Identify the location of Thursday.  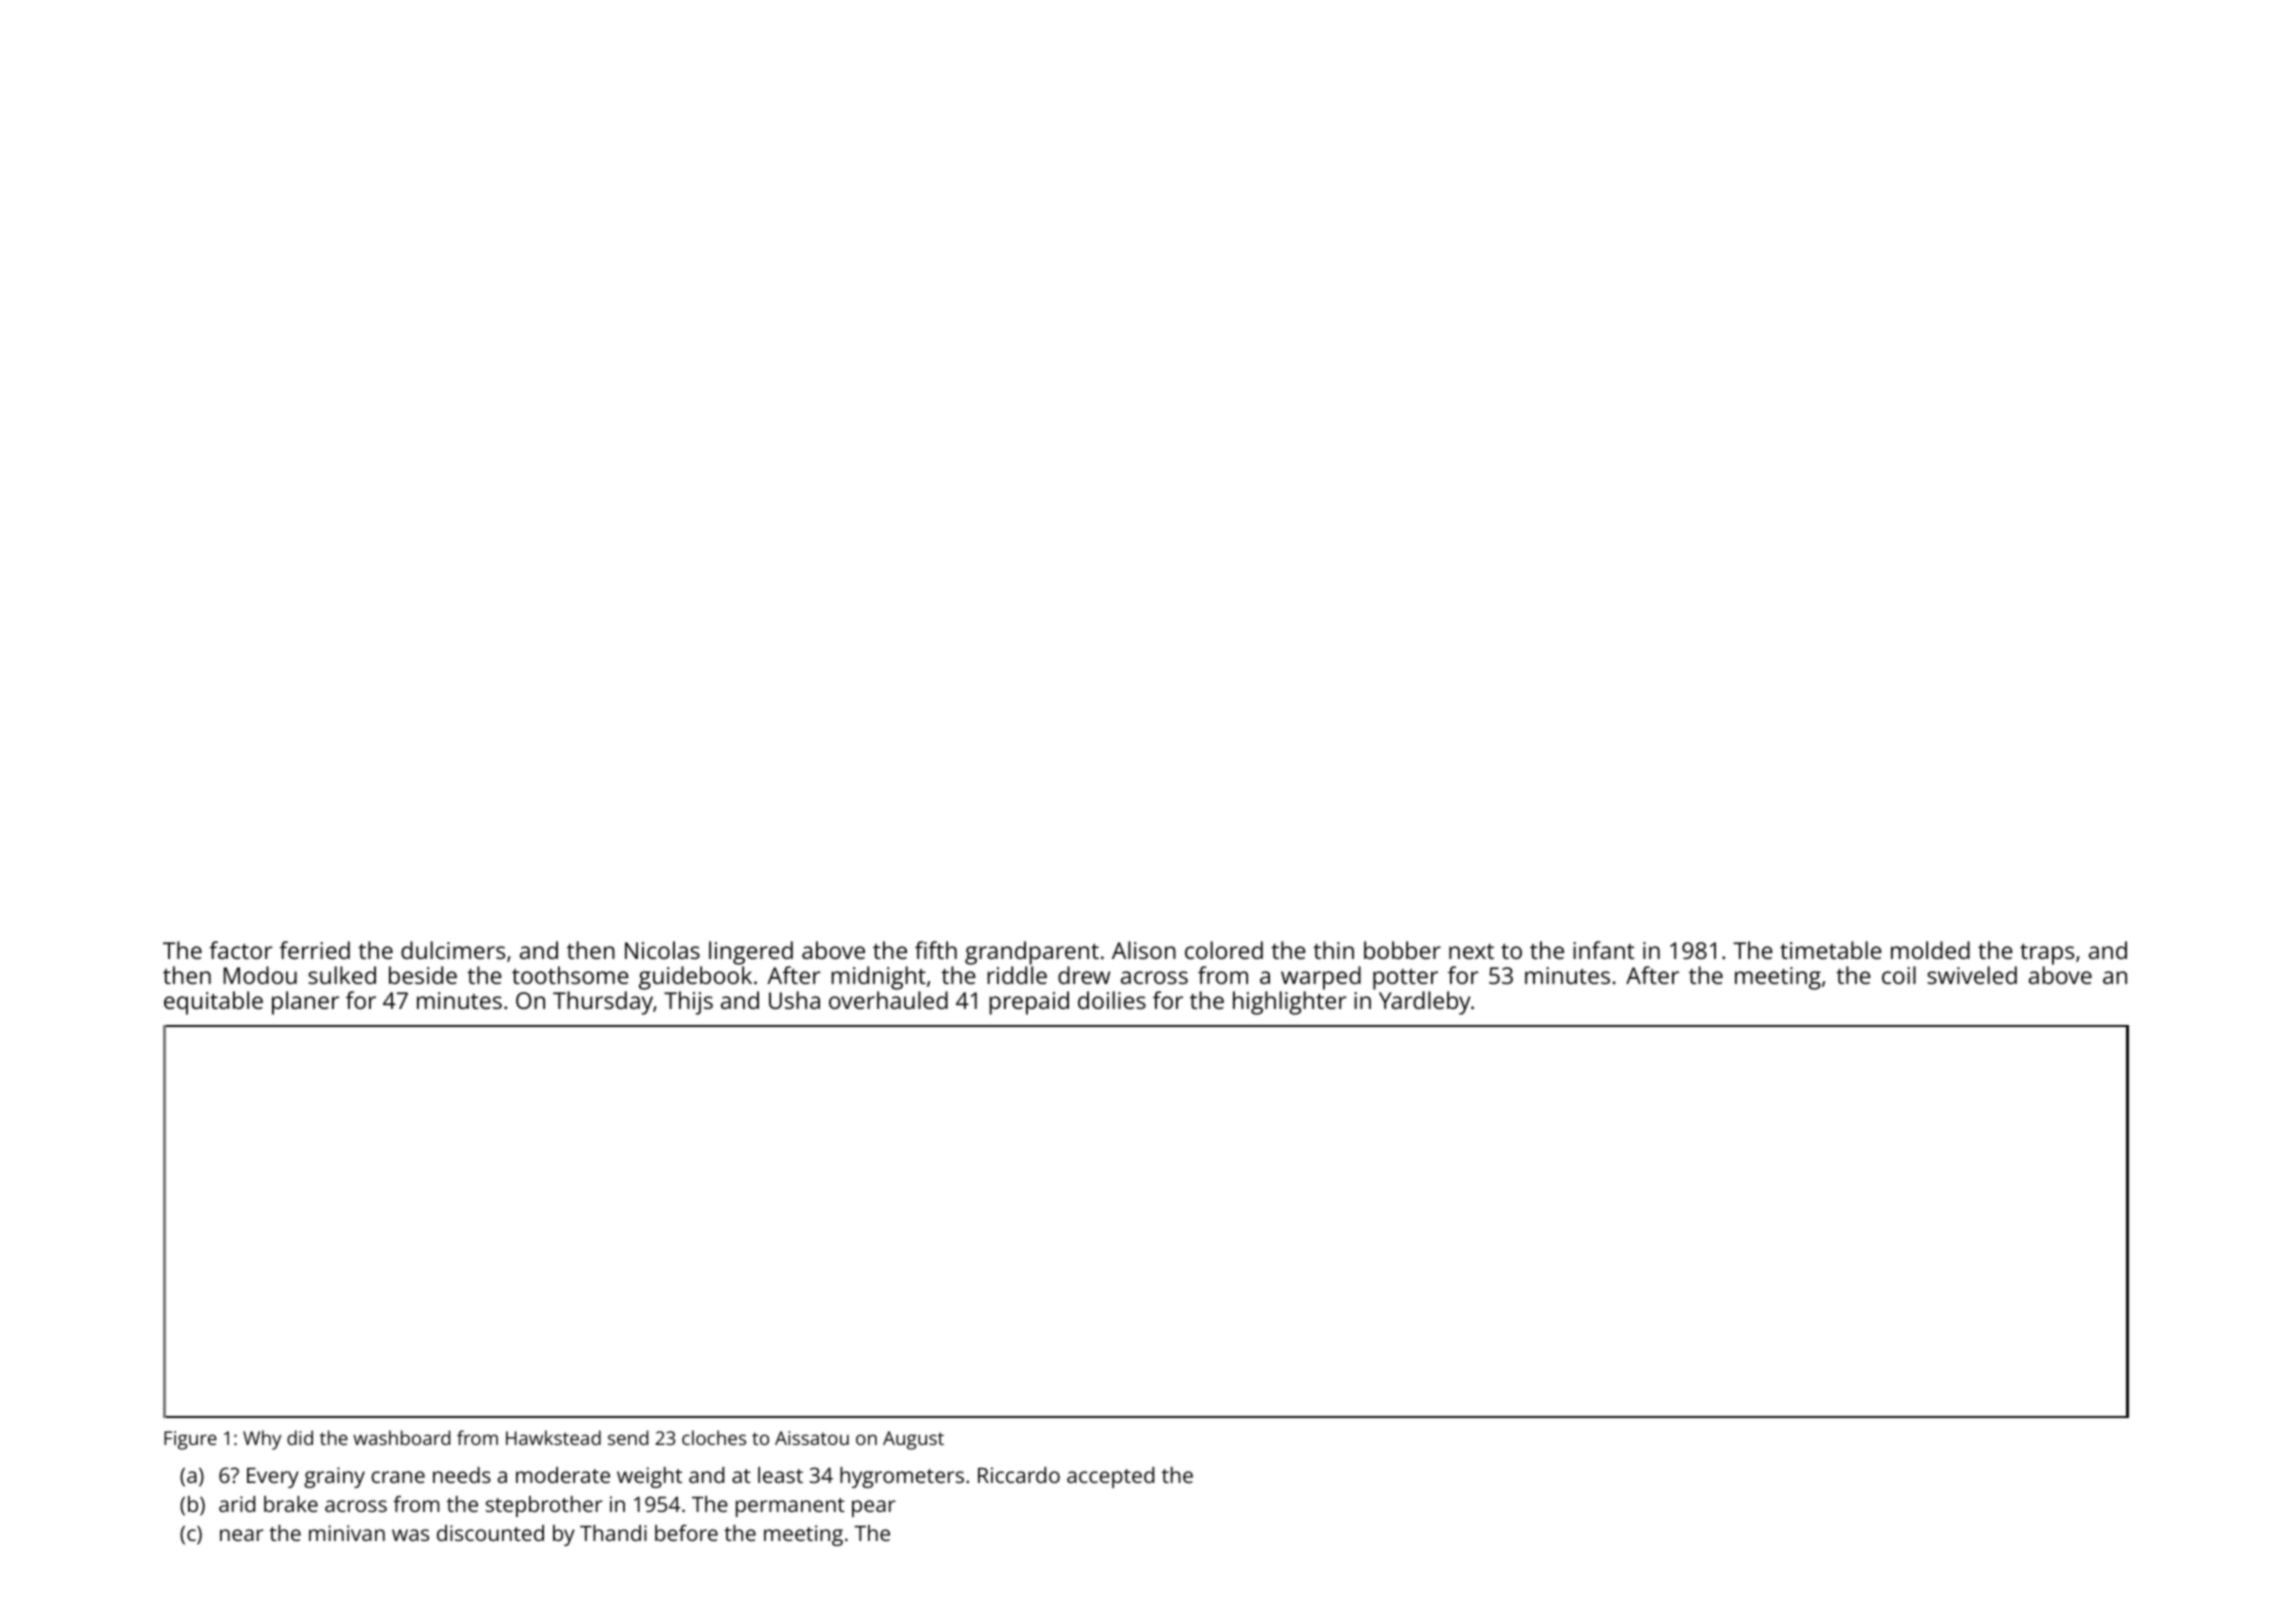
(603, 1003).
